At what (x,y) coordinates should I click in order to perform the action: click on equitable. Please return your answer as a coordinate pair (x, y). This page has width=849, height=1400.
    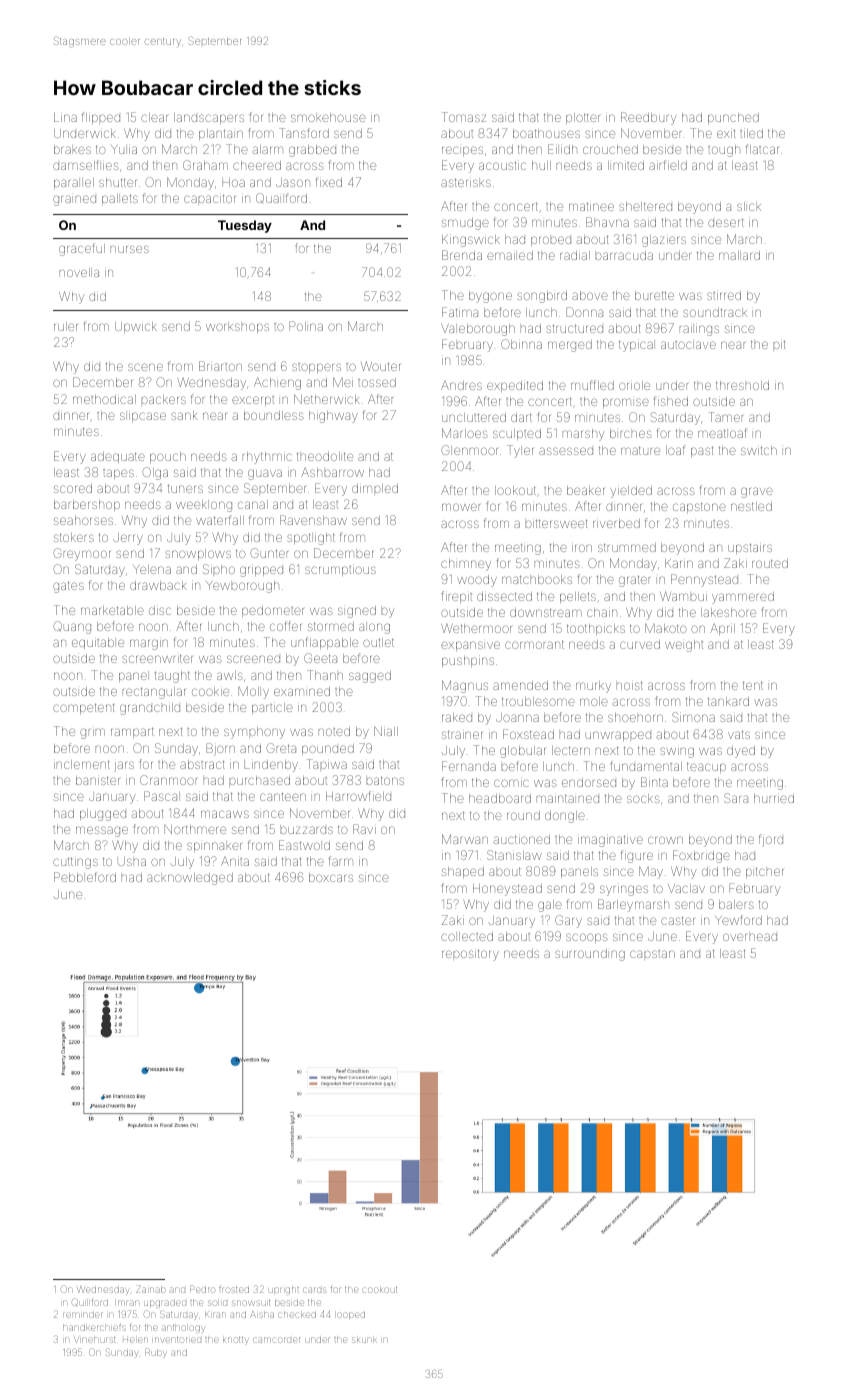
    Looking at the image, I should click on (98, 643).
